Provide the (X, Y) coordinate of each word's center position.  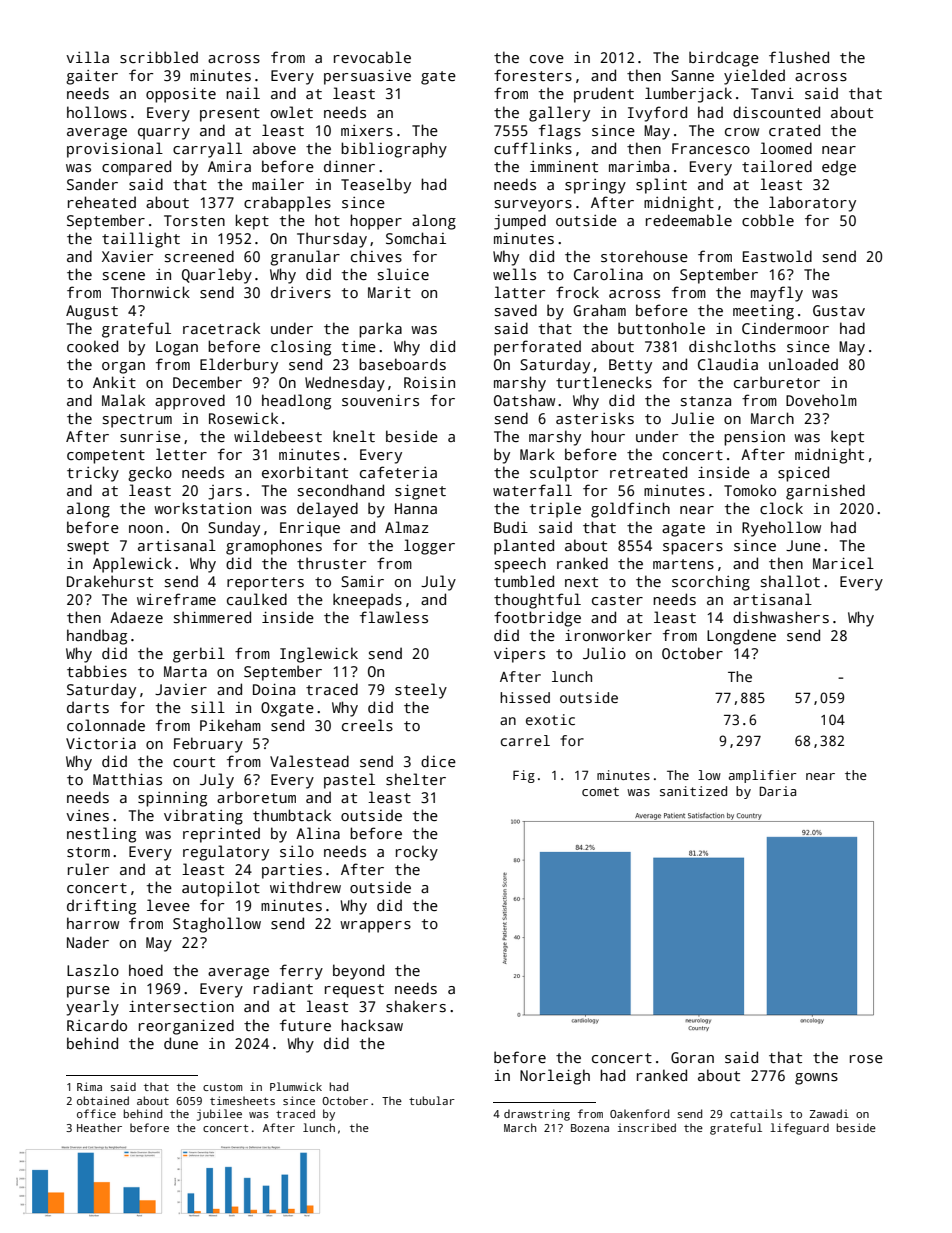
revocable (372, 57)
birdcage (724, 59)
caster (617, 600)
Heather (99, 1127)
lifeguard (799, 1129)
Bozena (590, 1128)
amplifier (763, 776)
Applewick (132, 565)
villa (87, 57)
